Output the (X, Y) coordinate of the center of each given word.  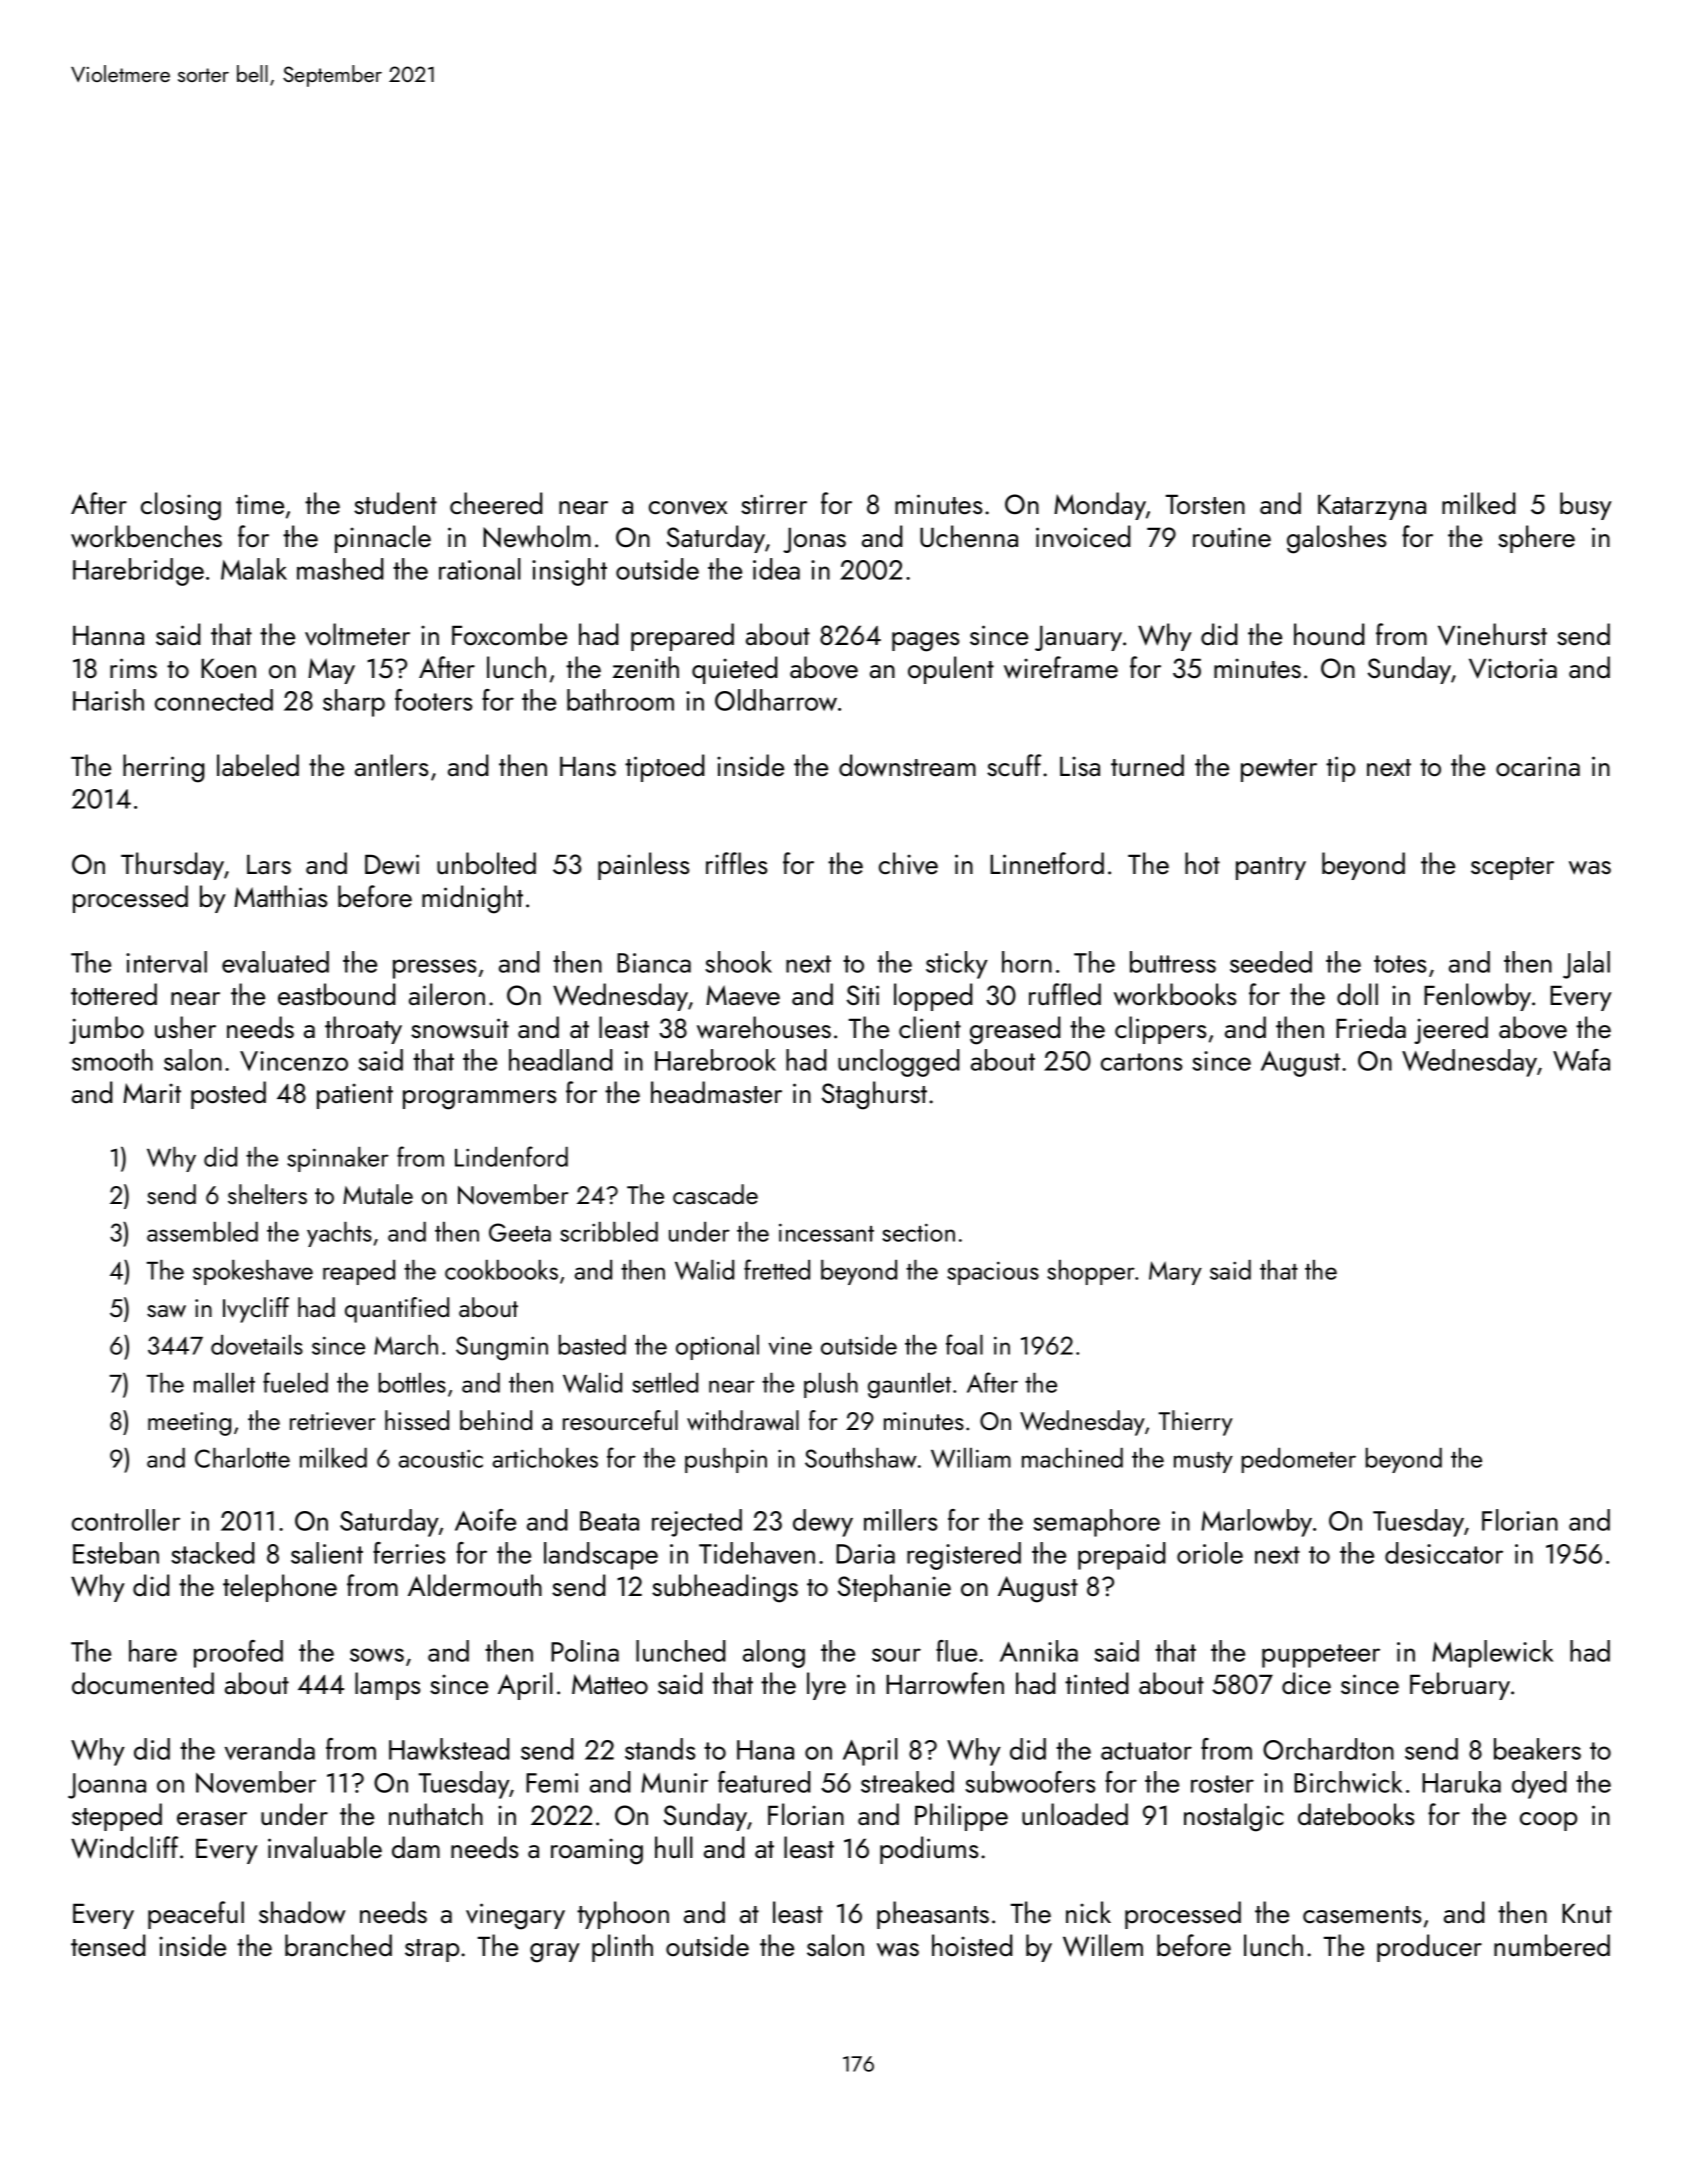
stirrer (774, 504)
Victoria (1513, 668)
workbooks (1175, 994)
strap (432, 1950)
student (395, 503)
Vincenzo (294, 1061)
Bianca (654, 963)
